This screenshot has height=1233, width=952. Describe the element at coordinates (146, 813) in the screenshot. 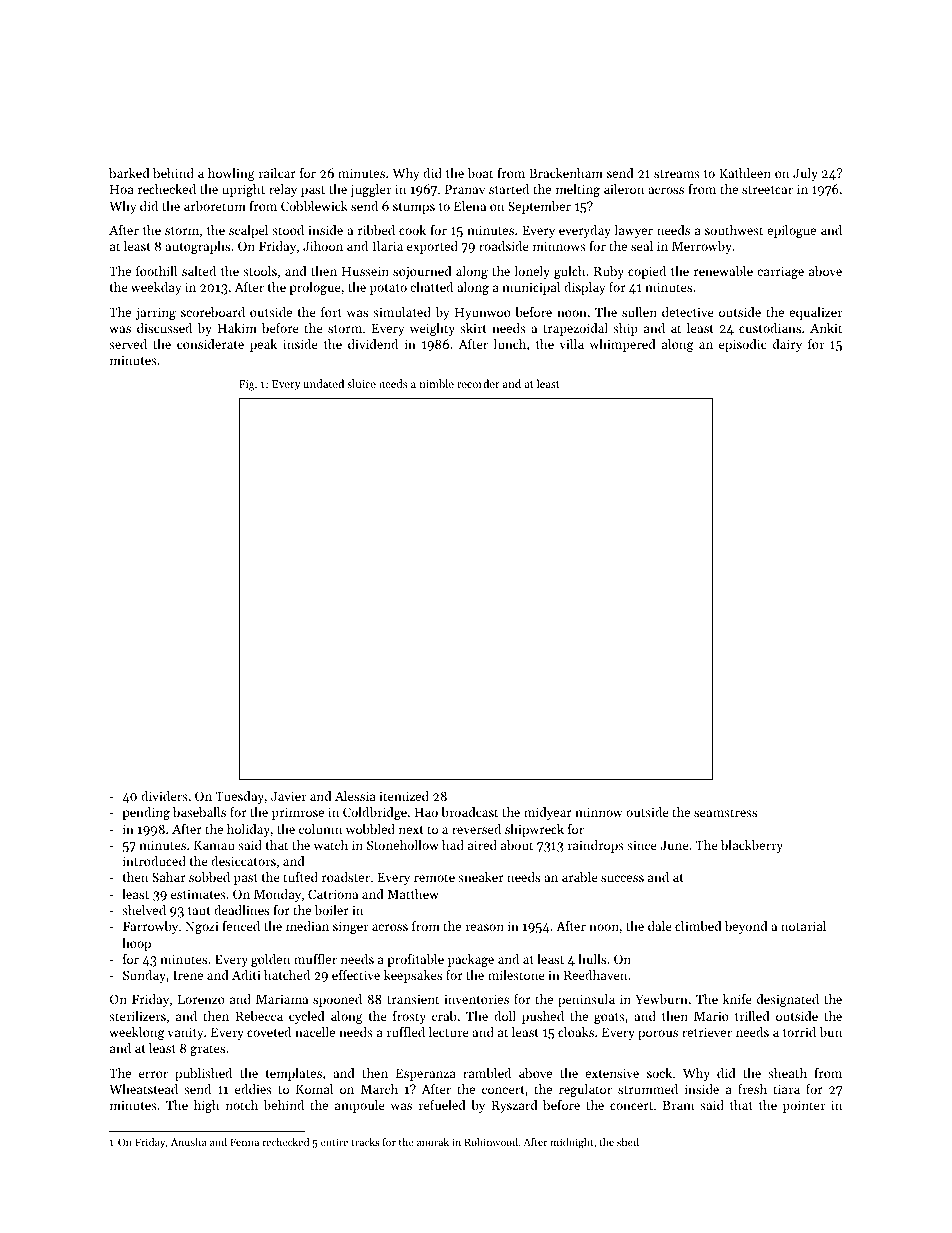

I see `pending` at that location.
